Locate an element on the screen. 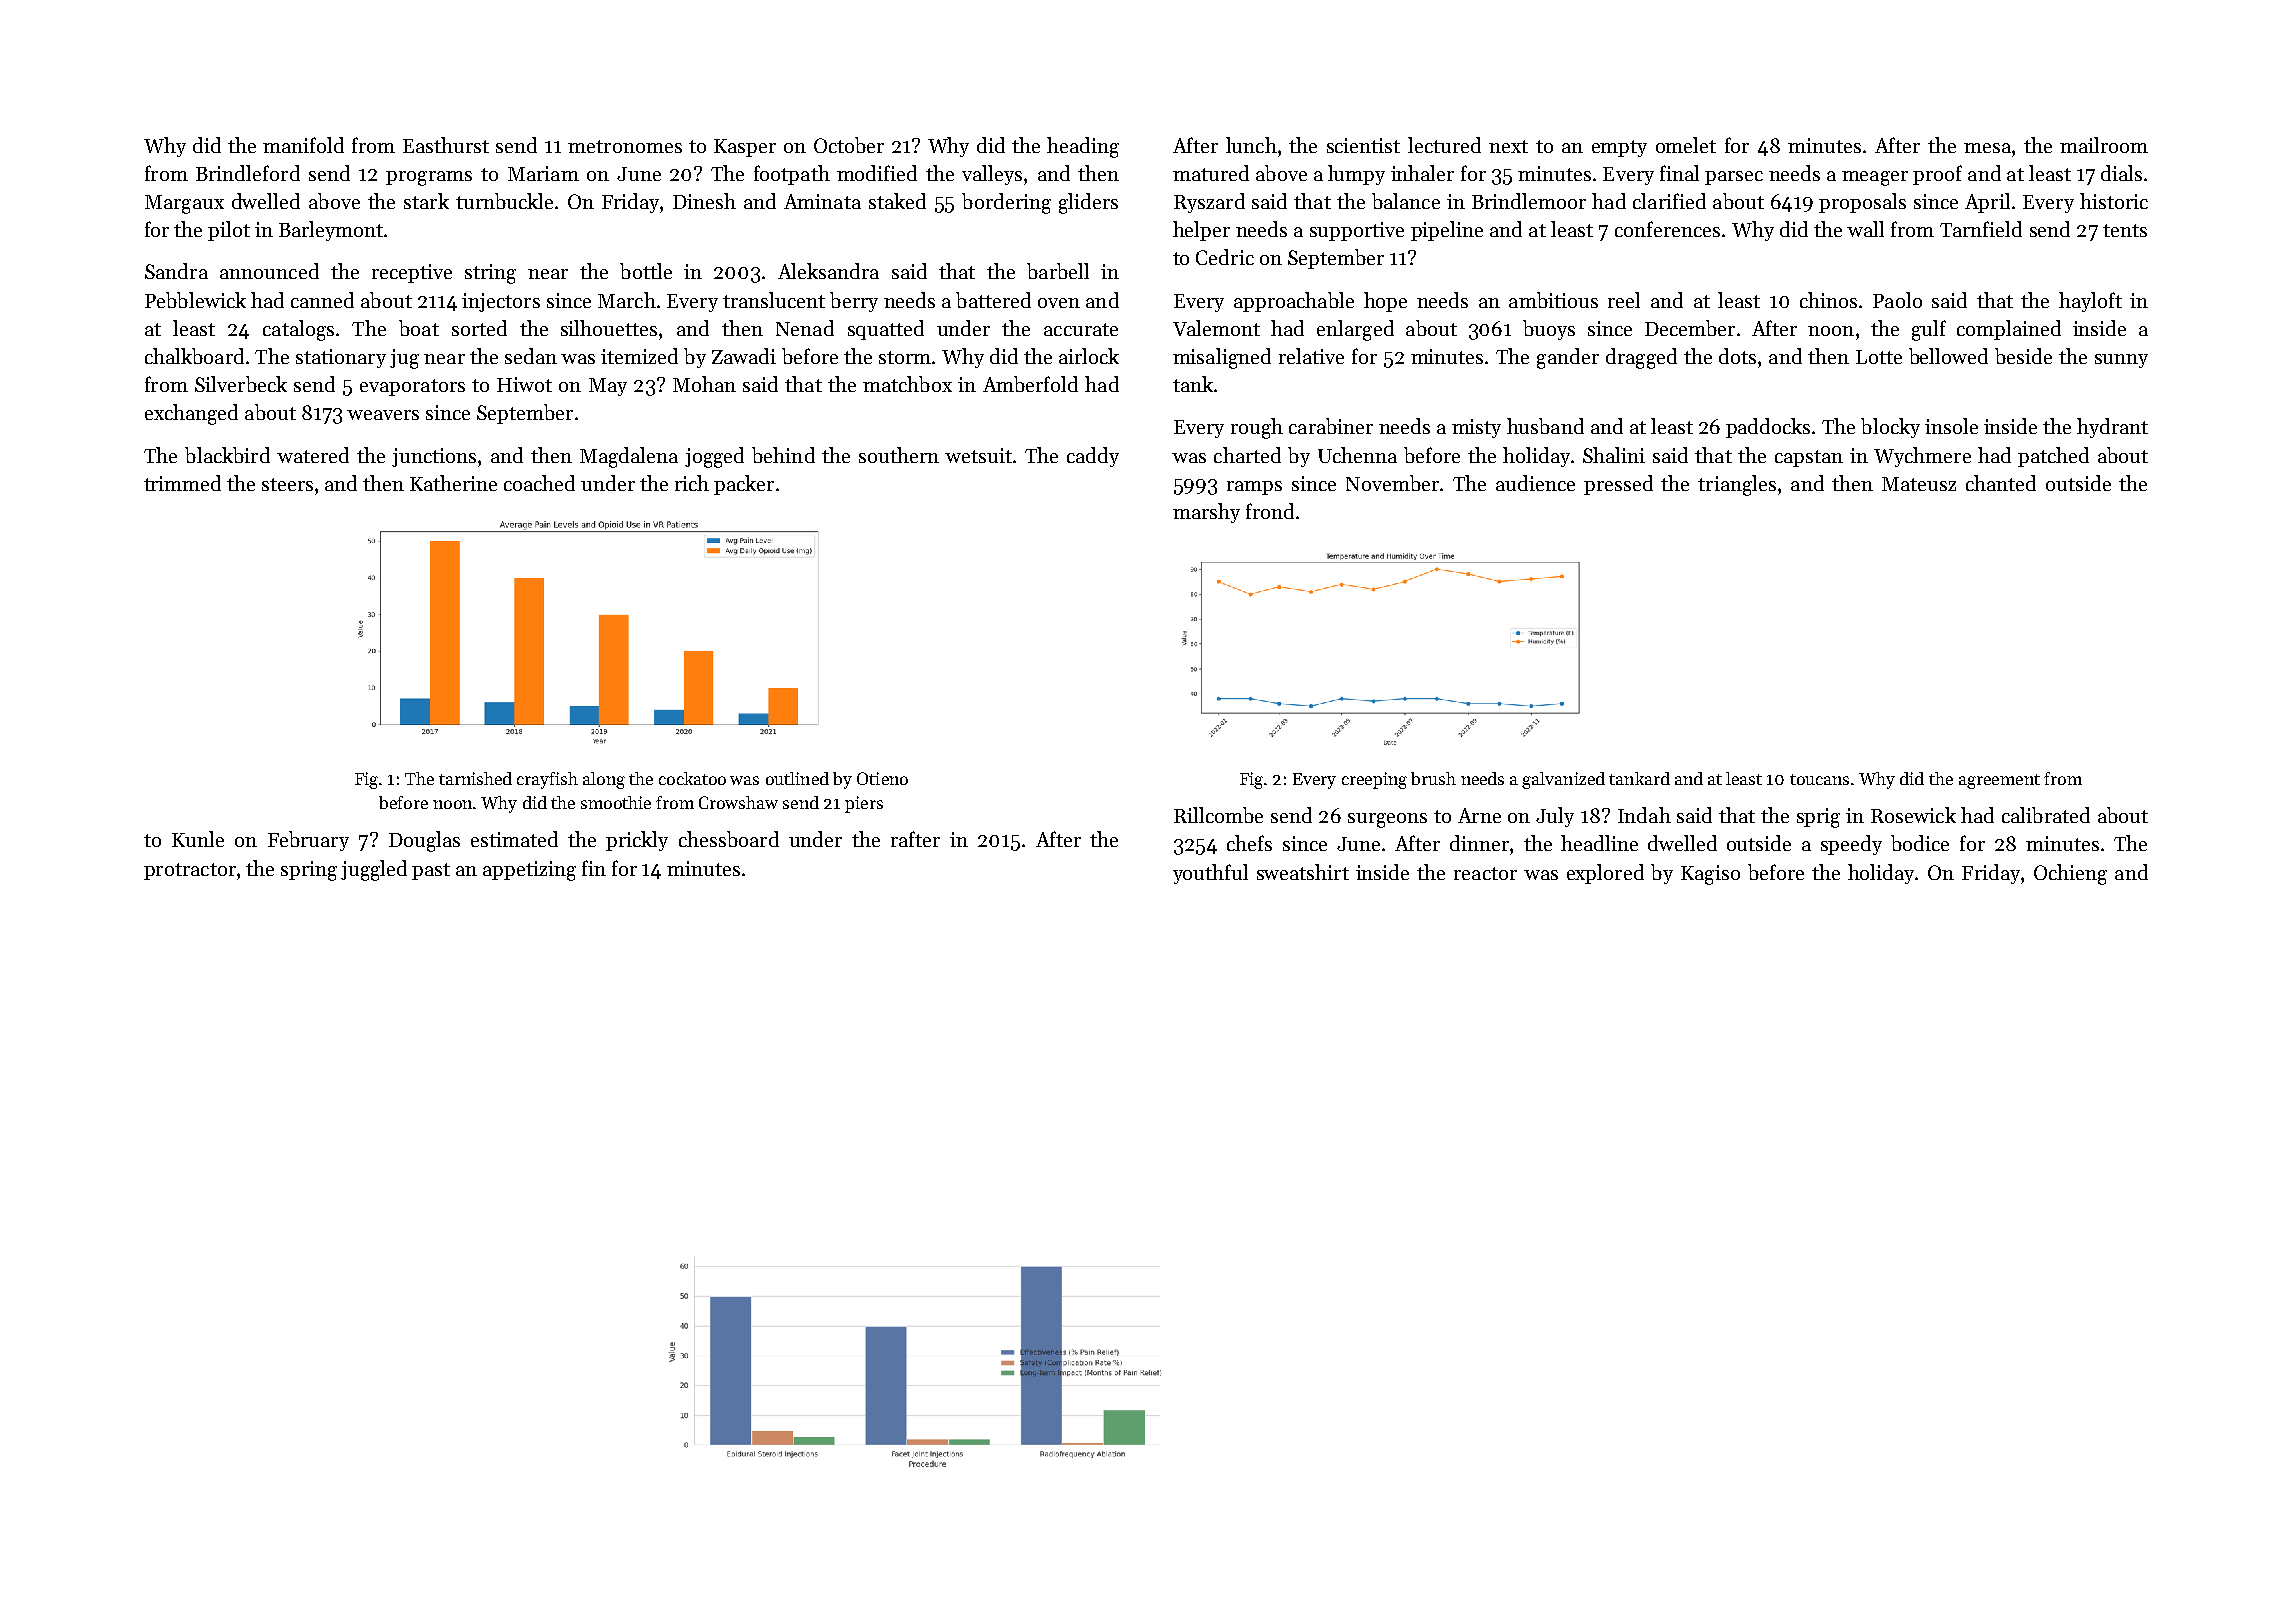  dinner is located at coordinates (1479, 843).
